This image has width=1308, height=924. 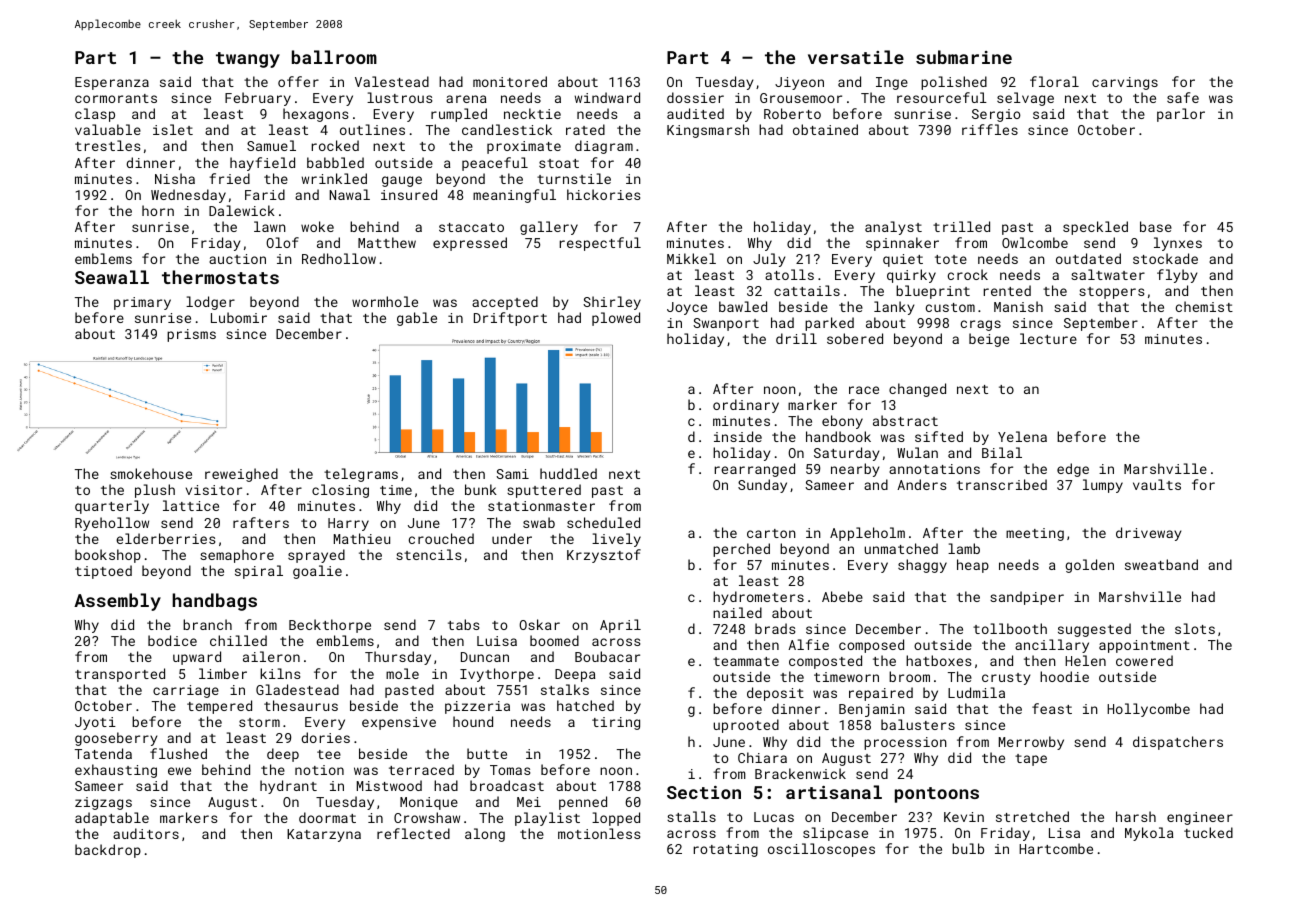 What do you see at coordinates (173, 129) in the image?
I see `islet` at bounding box center [173, 129].
